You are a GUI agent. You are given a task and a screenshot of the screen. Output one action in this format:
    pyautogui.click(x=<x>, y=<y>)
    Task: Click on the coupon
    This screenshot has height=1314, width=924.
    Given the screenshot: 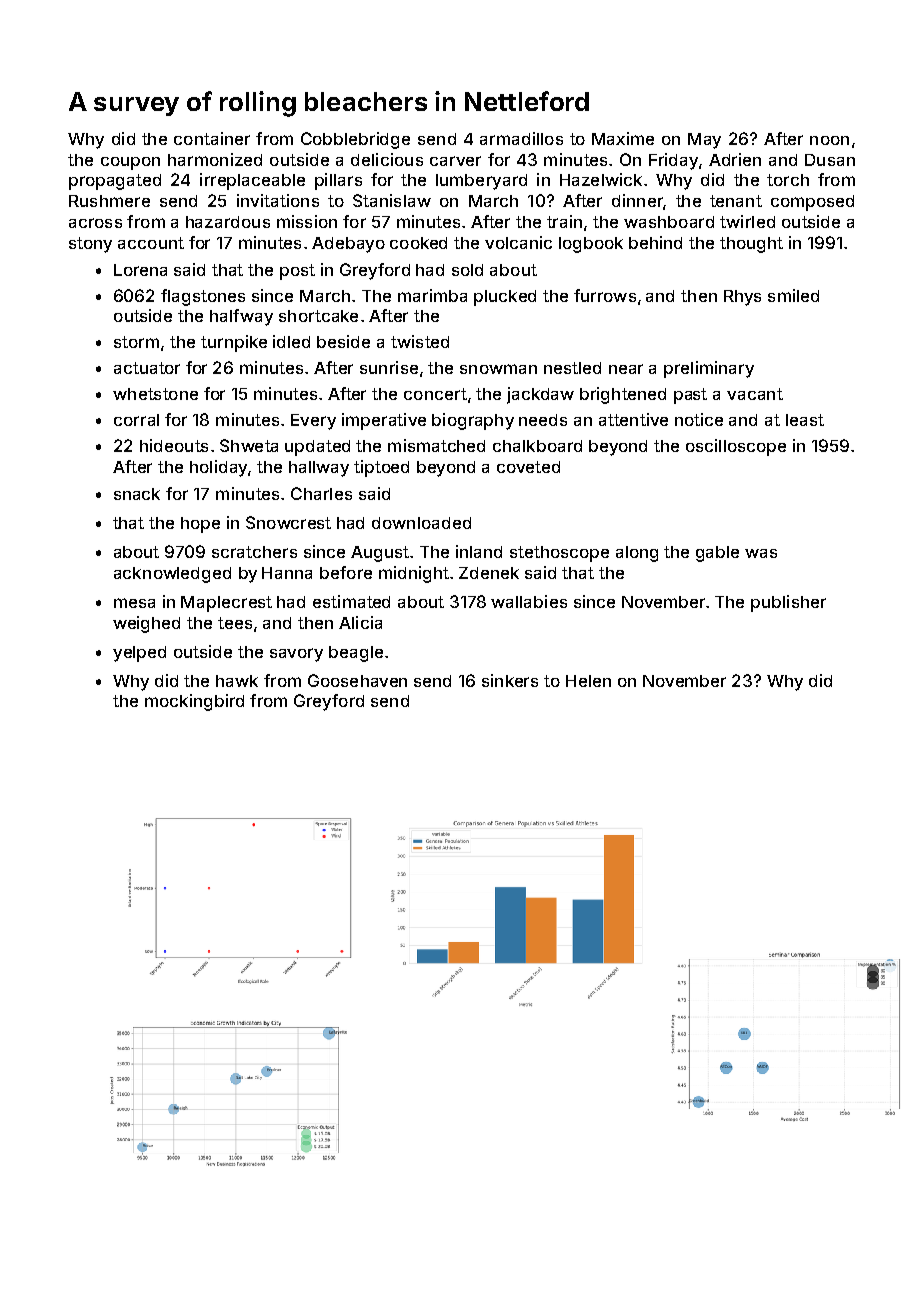 What is the action you would take?
    pyautogui.click(x=130, y=163)
